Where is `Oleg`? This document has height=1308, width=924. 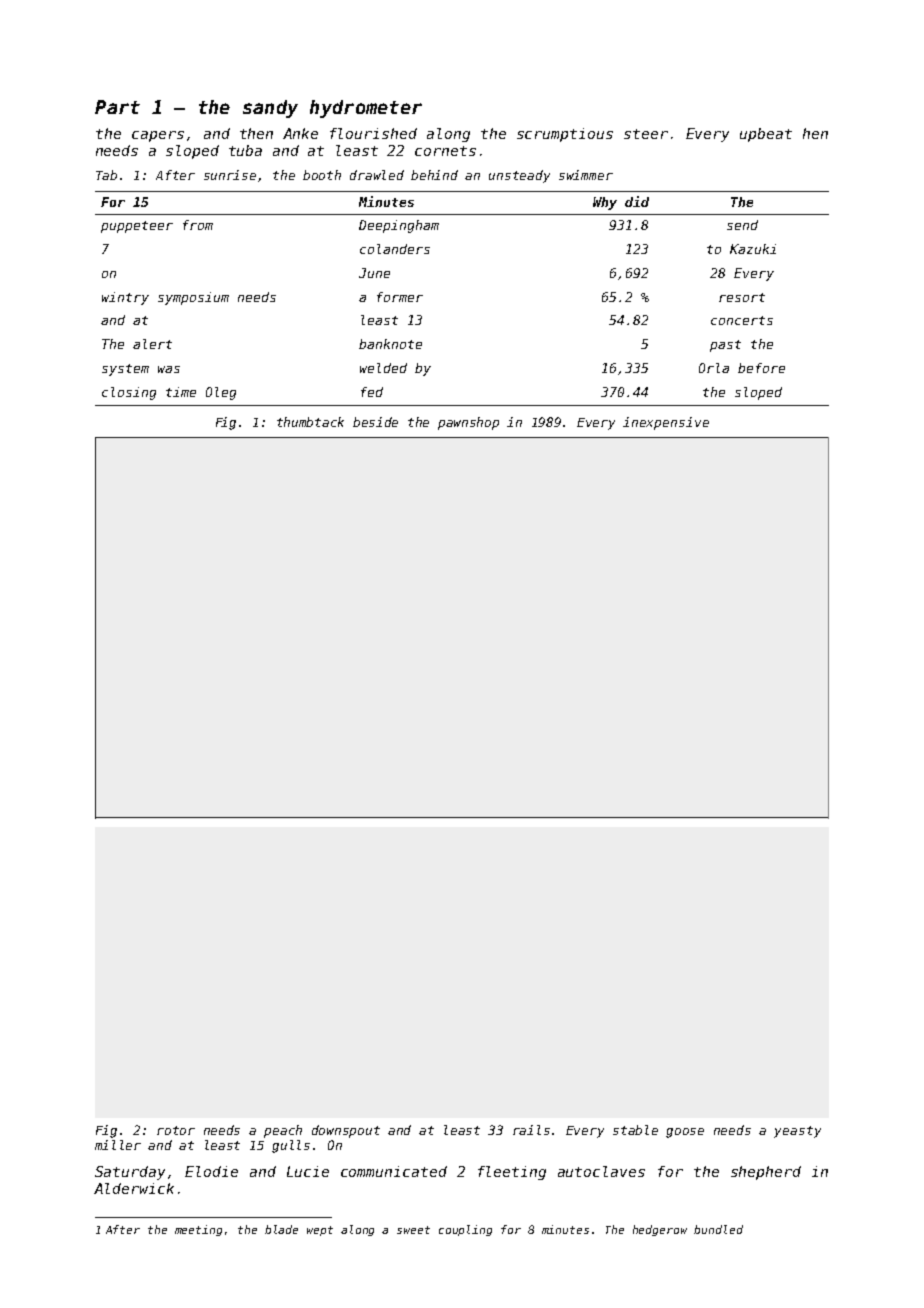 Oleg is located at coordinates (221, 393).
